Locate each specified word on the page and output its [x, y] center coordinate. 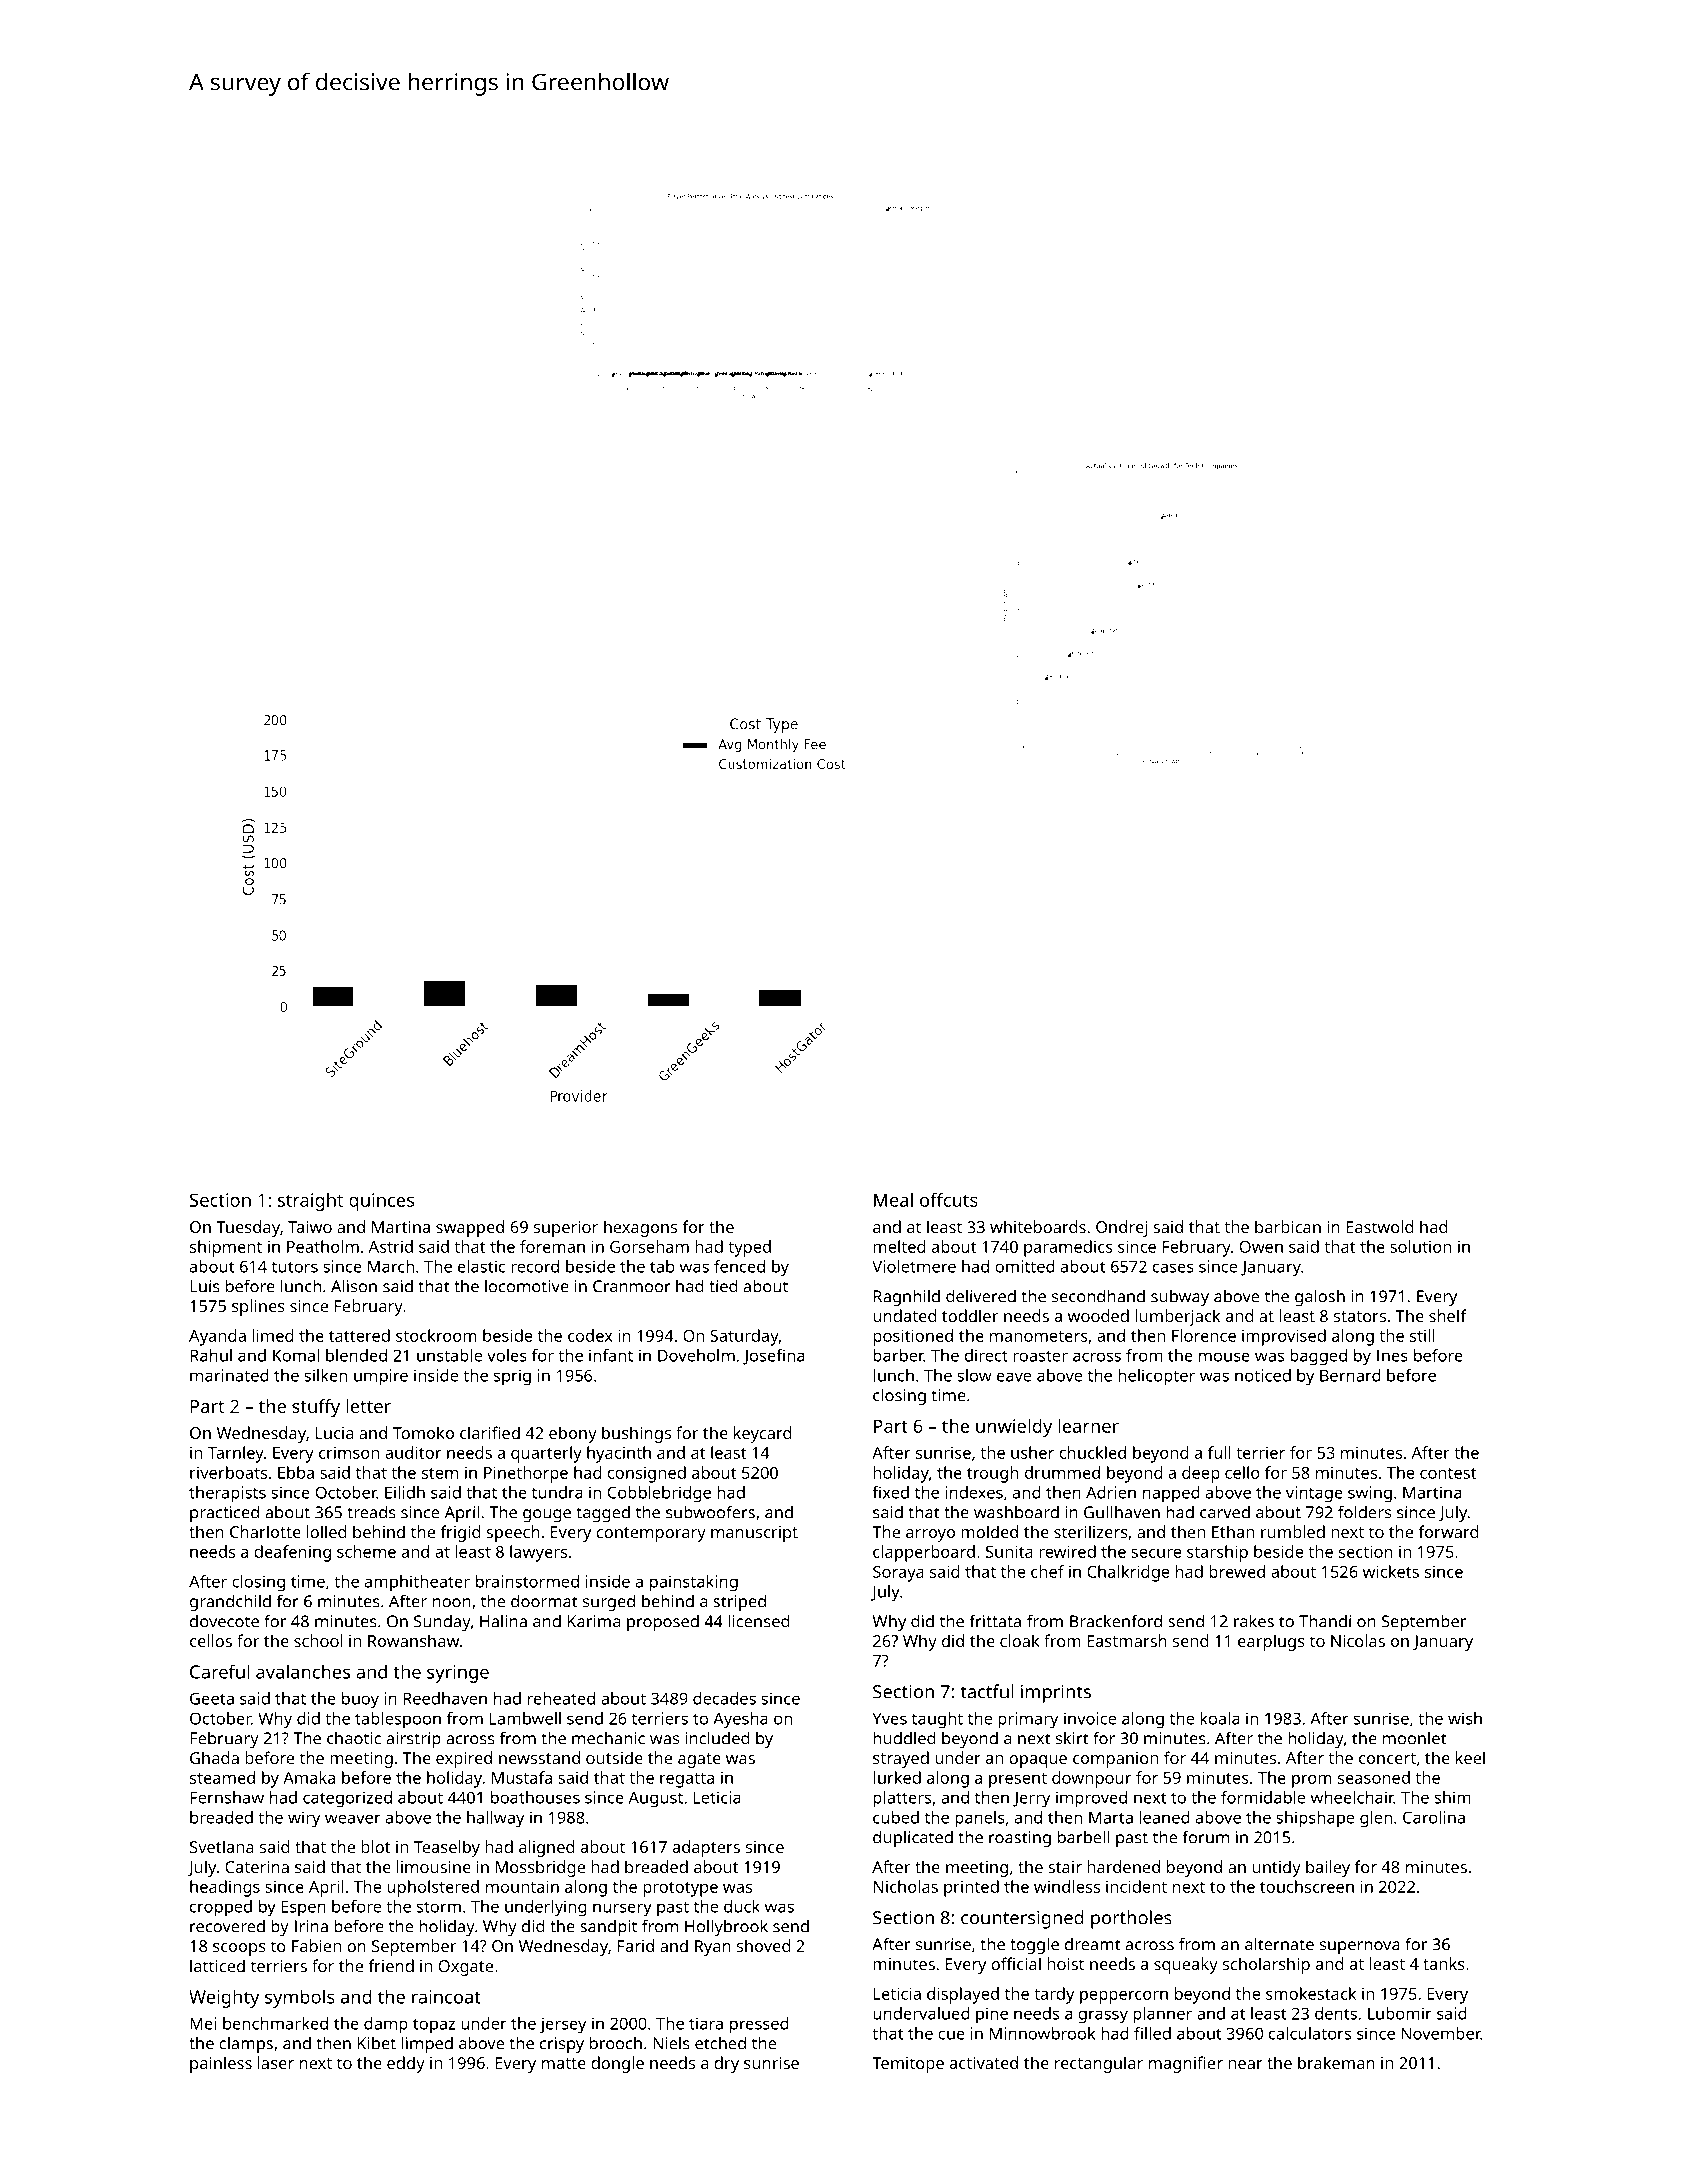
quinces [381, 1202]
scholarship [1266, 1965]
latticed [217, 1965]
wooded [1098, 1315]
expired [464, 1759]
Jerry [1031, 1799]
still [1422, 1335]
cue [951, 2035]
